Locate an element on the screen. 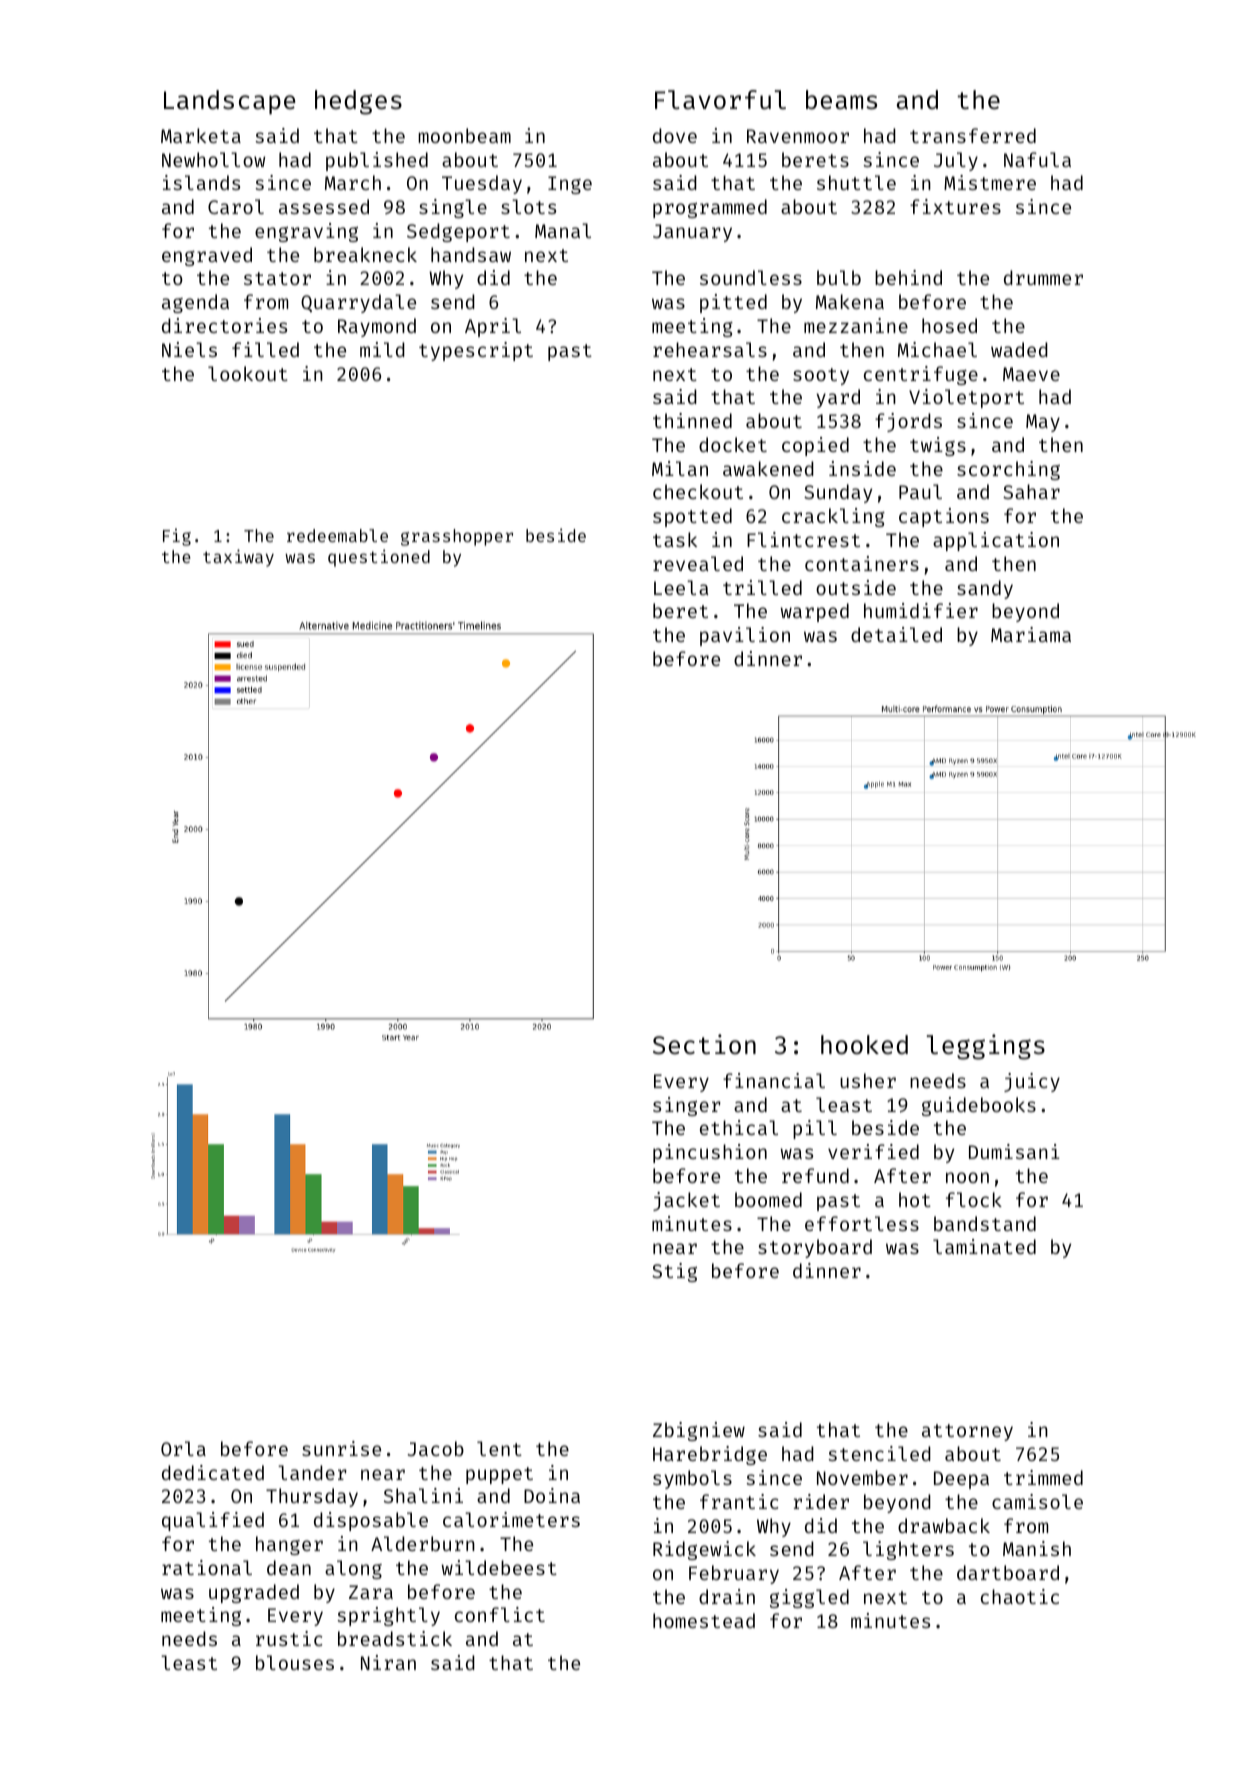  lander is located at coordinates (312, 1472).
